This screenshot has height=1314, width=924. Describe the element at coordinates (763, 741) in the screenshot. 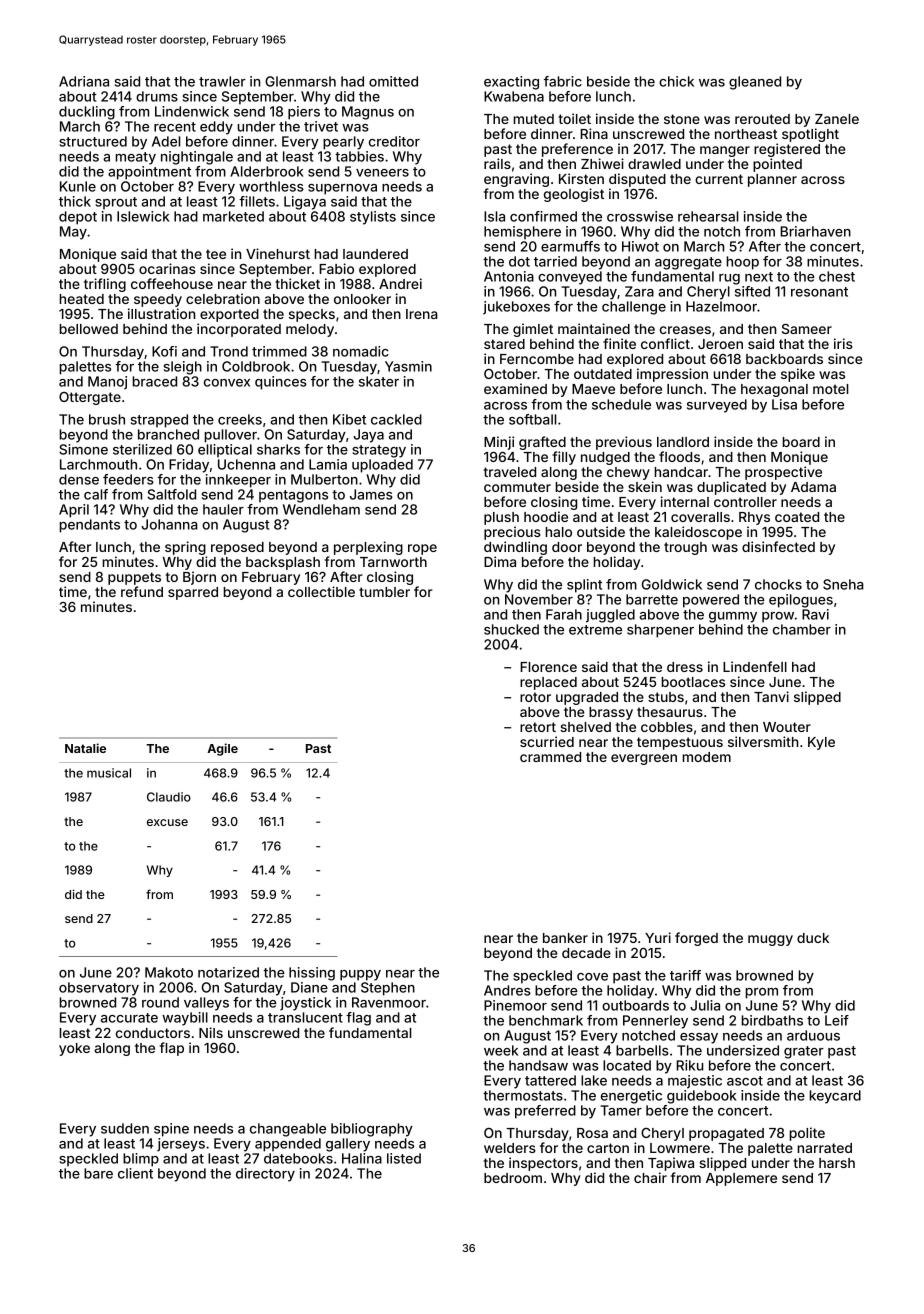

I see `silversmith` at that location.
